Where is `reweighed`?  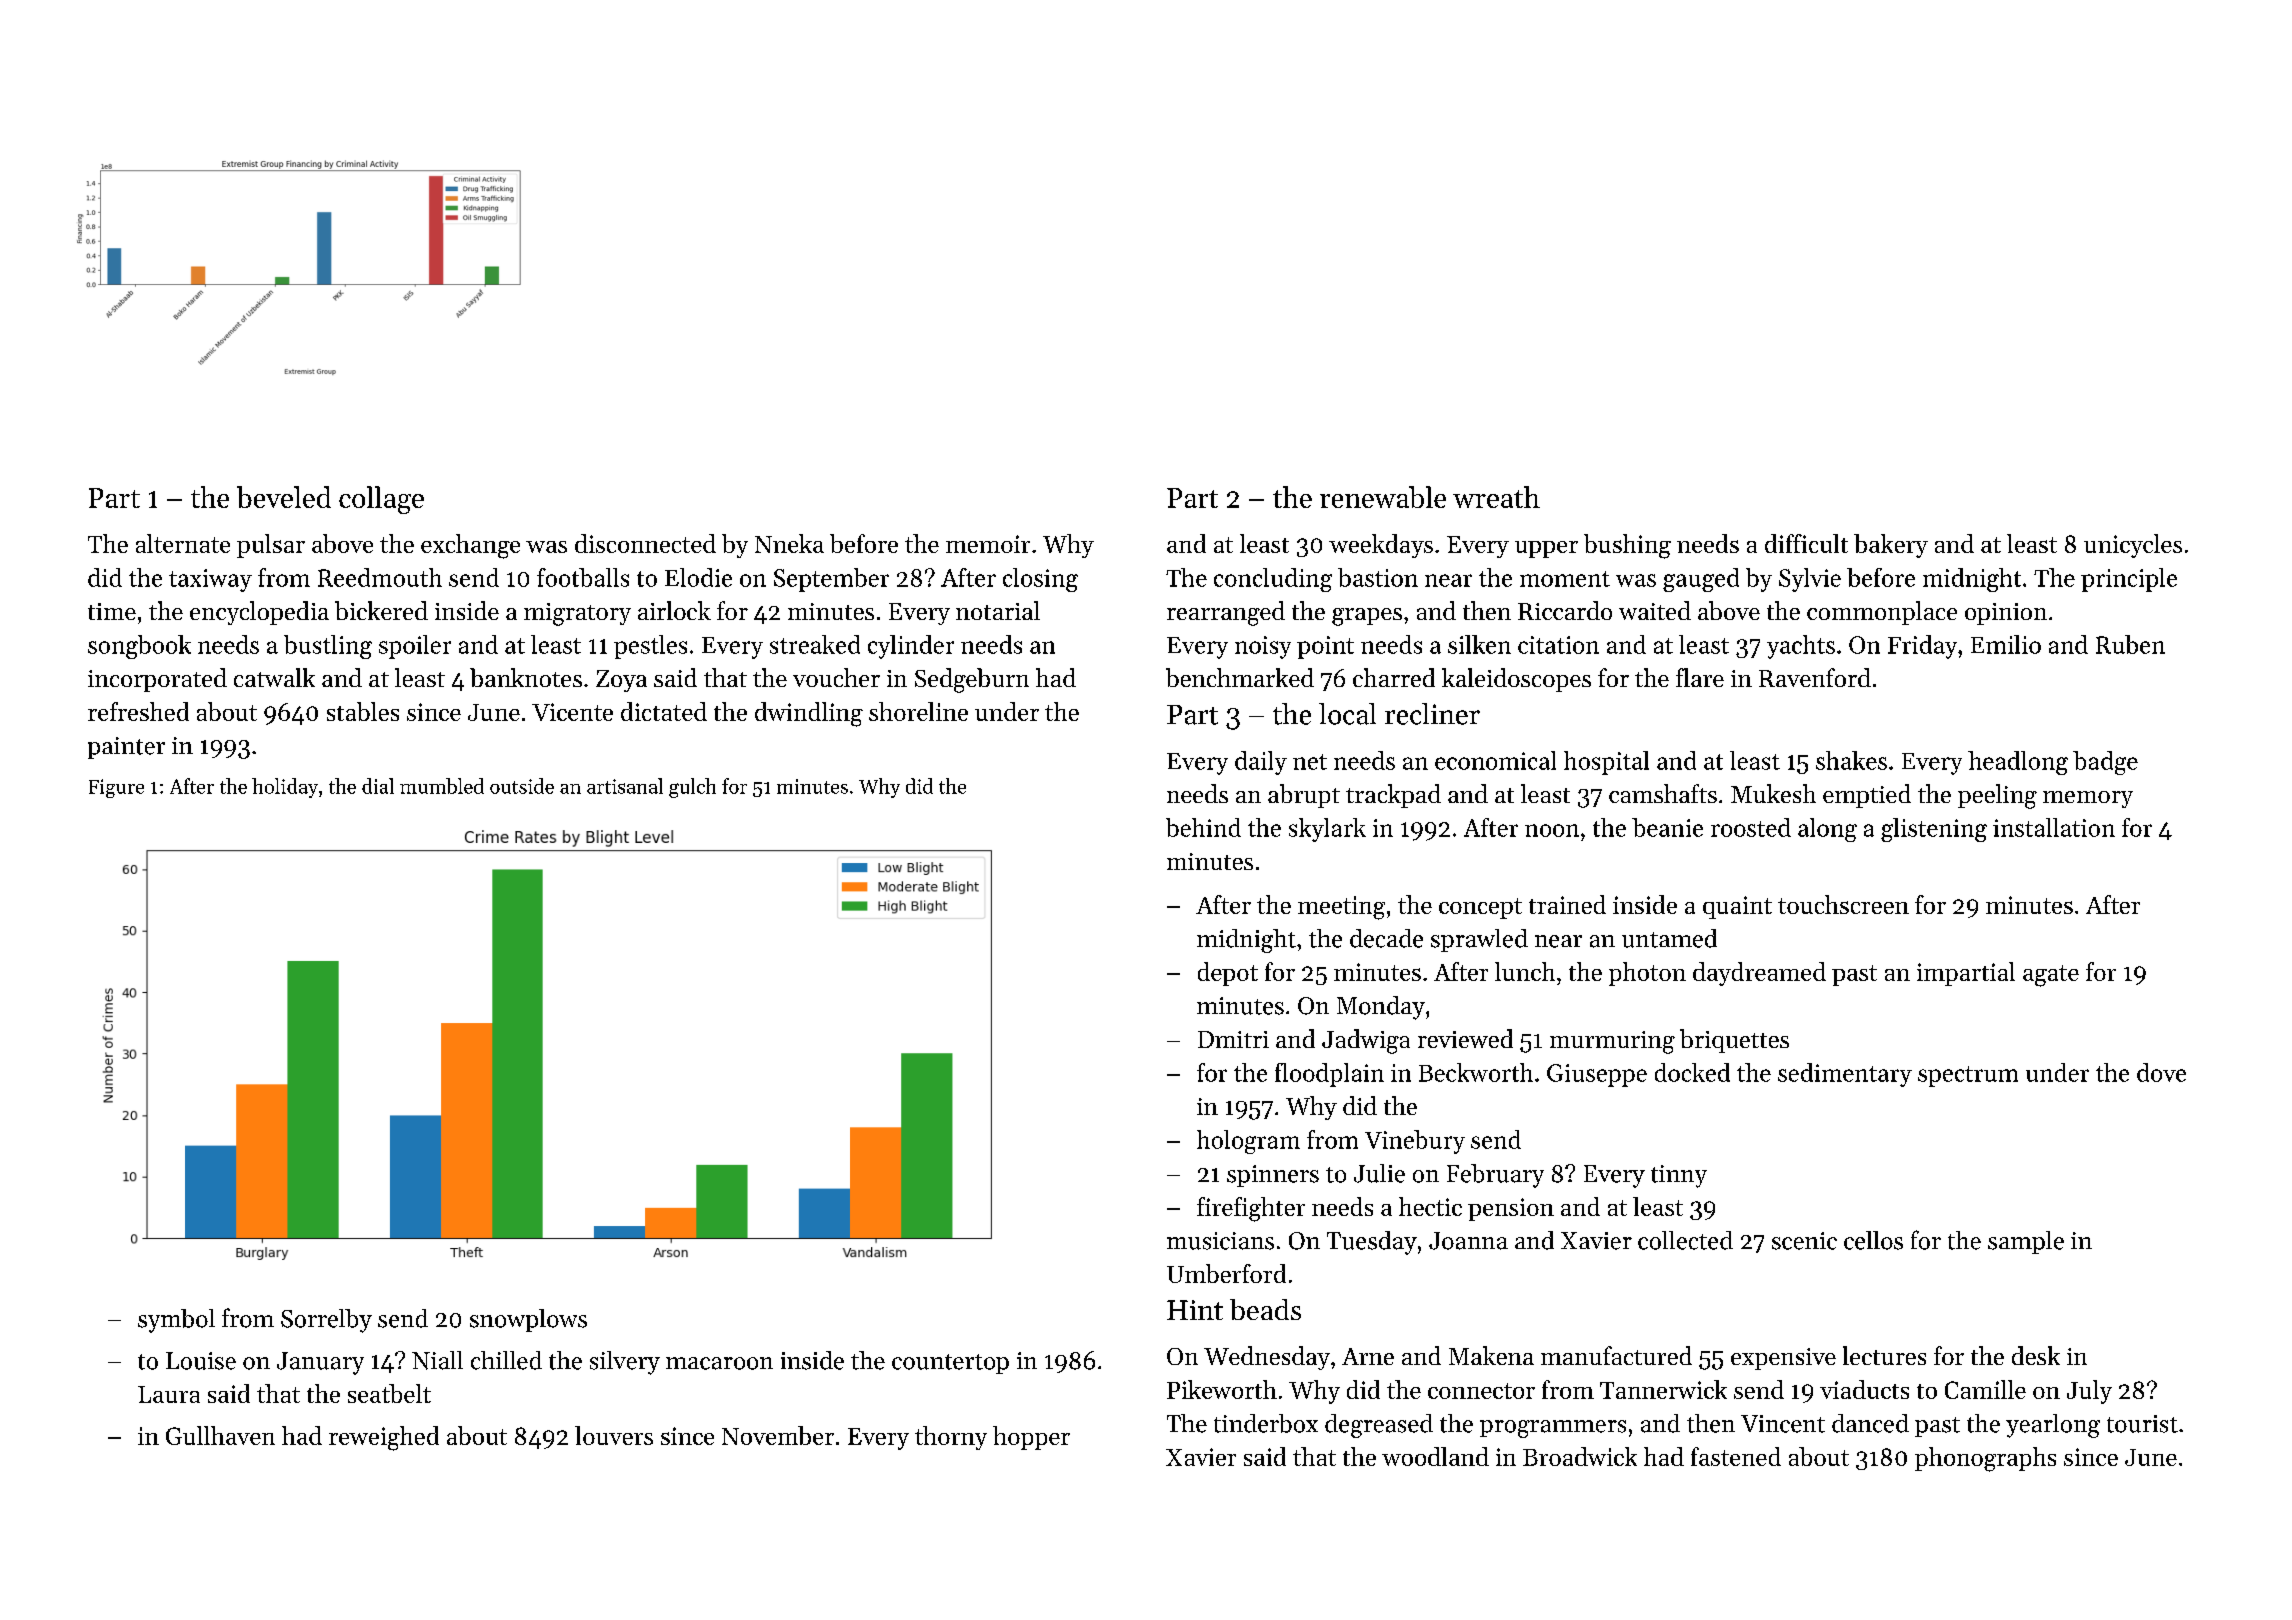
reweighed is located at coordinates (384, 1438).
